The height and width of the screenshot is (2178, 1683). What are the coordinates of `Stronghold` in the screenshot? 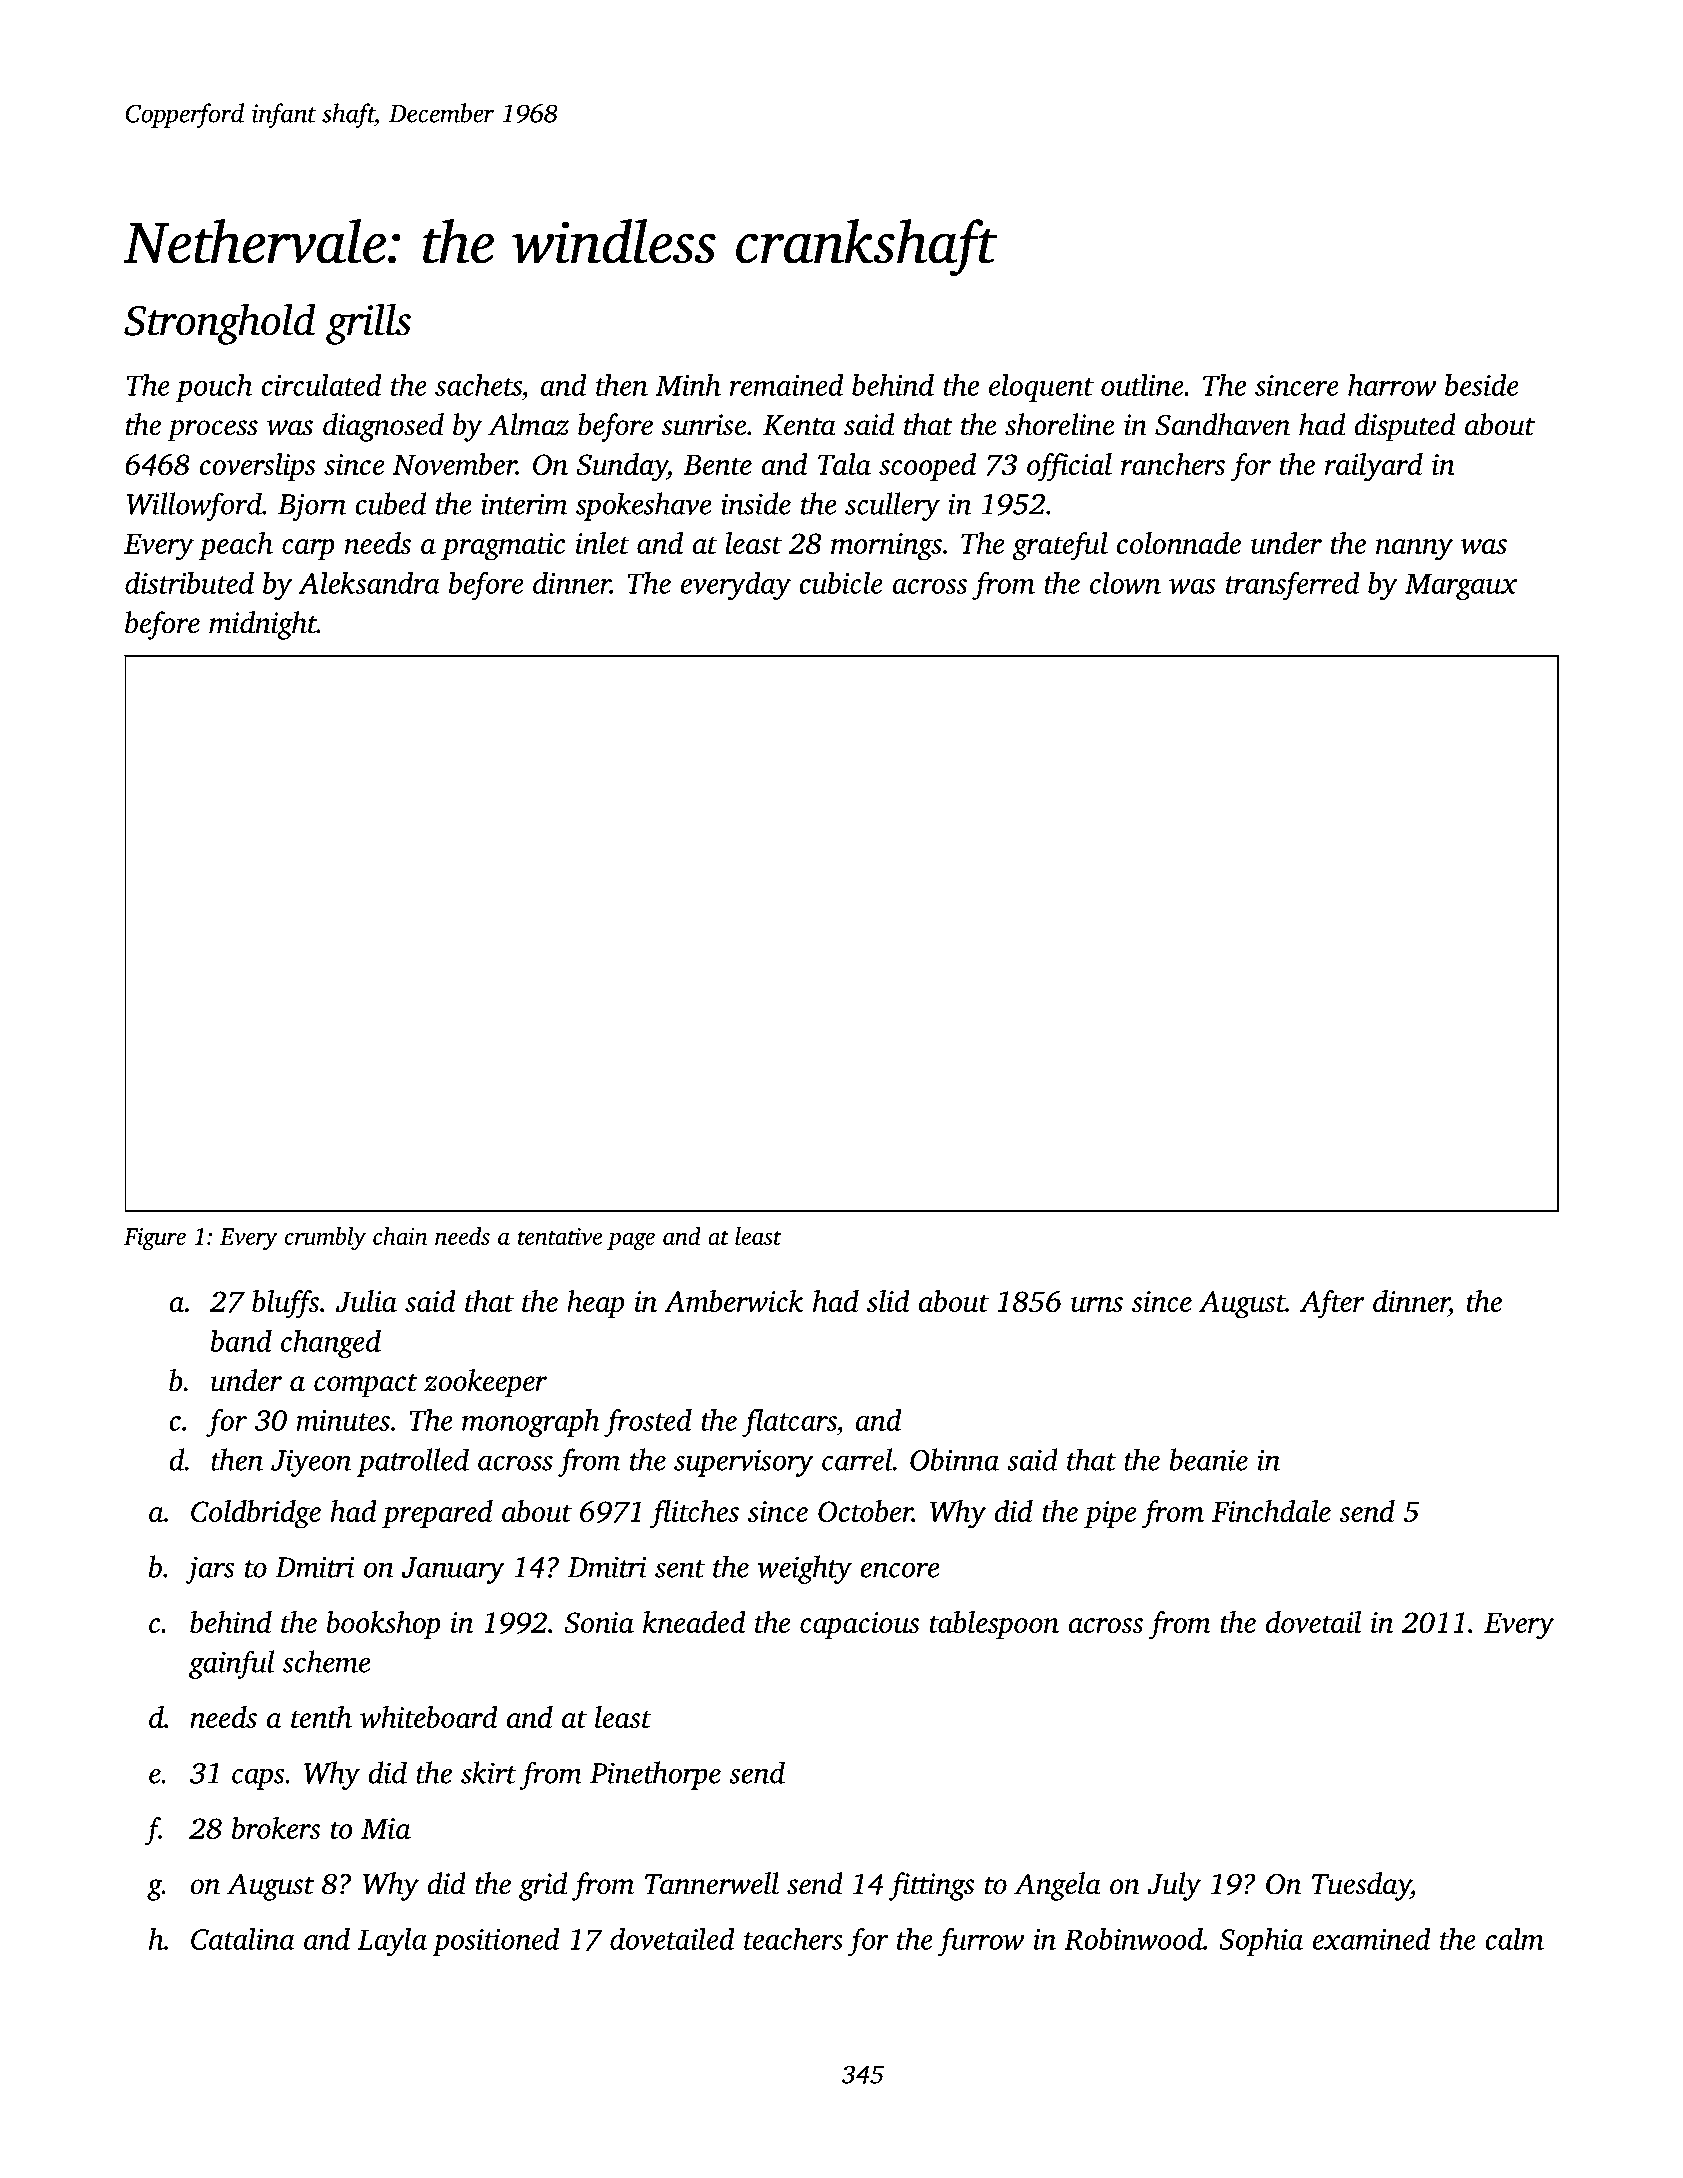 It's located at (219, 324).
